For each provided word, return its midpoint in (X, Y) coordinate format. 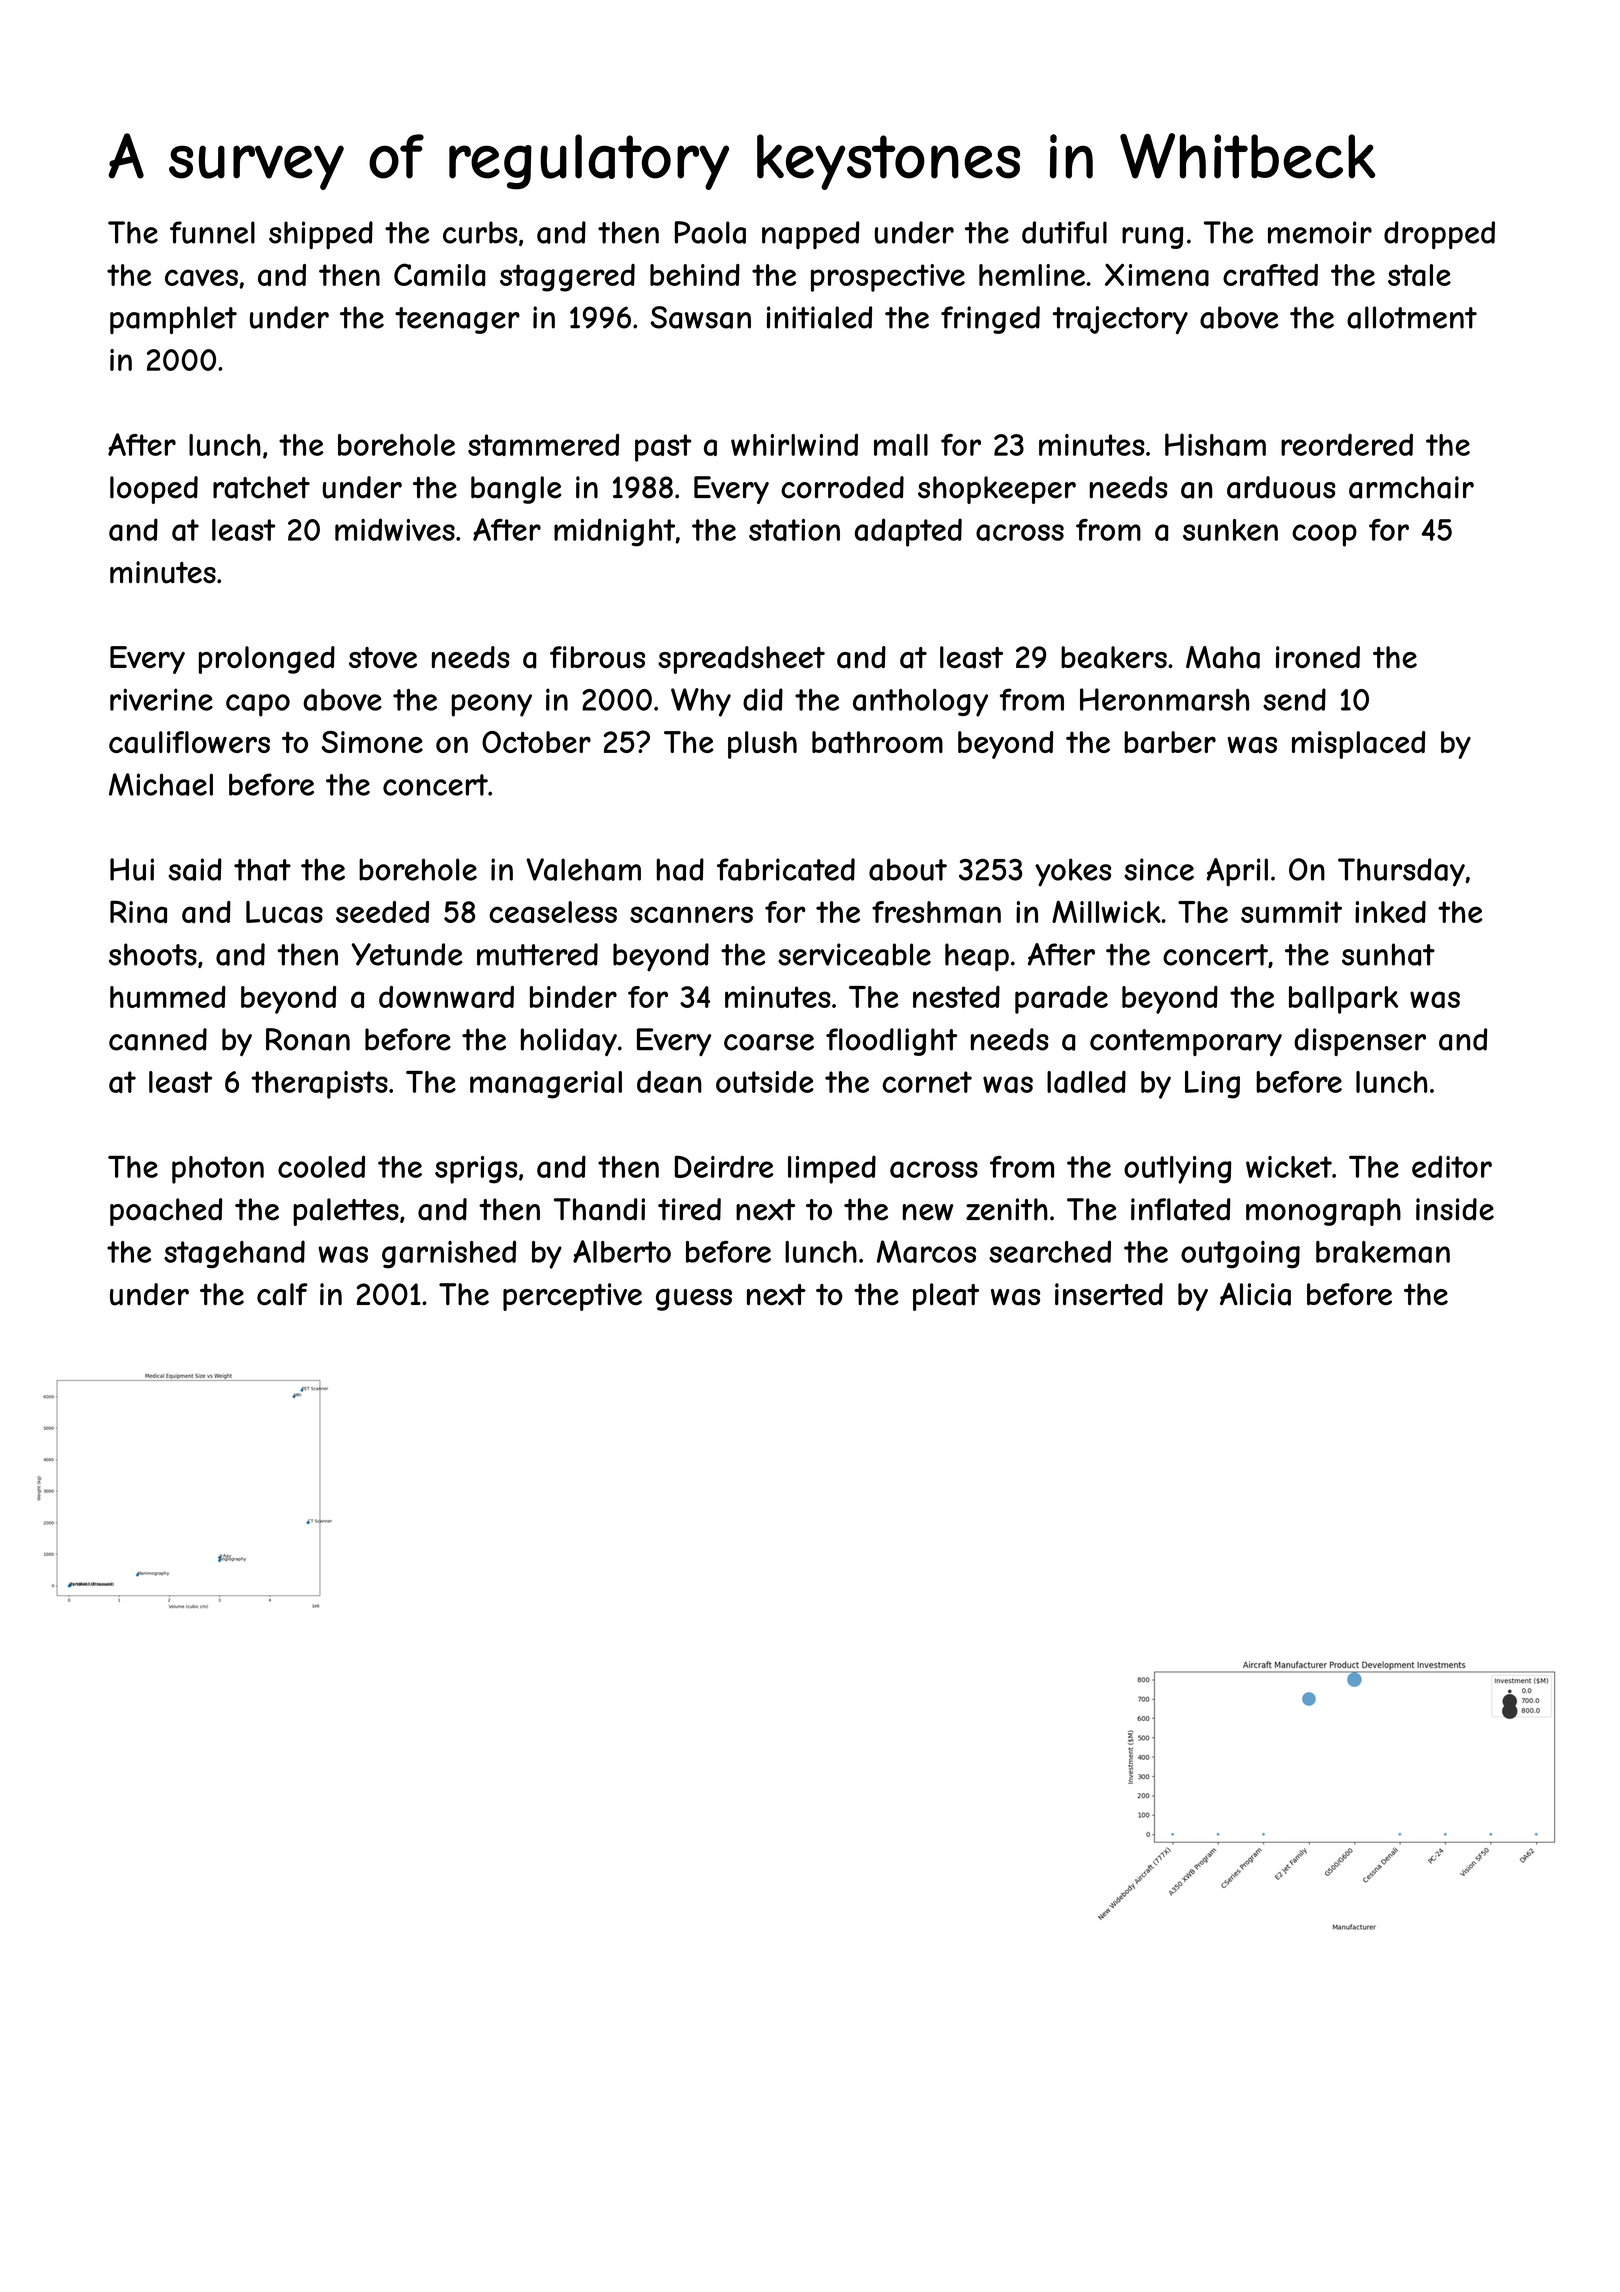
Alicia (1255, 1294)
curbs (480, 232)
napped (810, 235)
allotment (1412, 317)
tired (689, 1209)
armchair (1411, 487)
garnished (449, 1254)
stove (383, 657)
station (794, 530)
